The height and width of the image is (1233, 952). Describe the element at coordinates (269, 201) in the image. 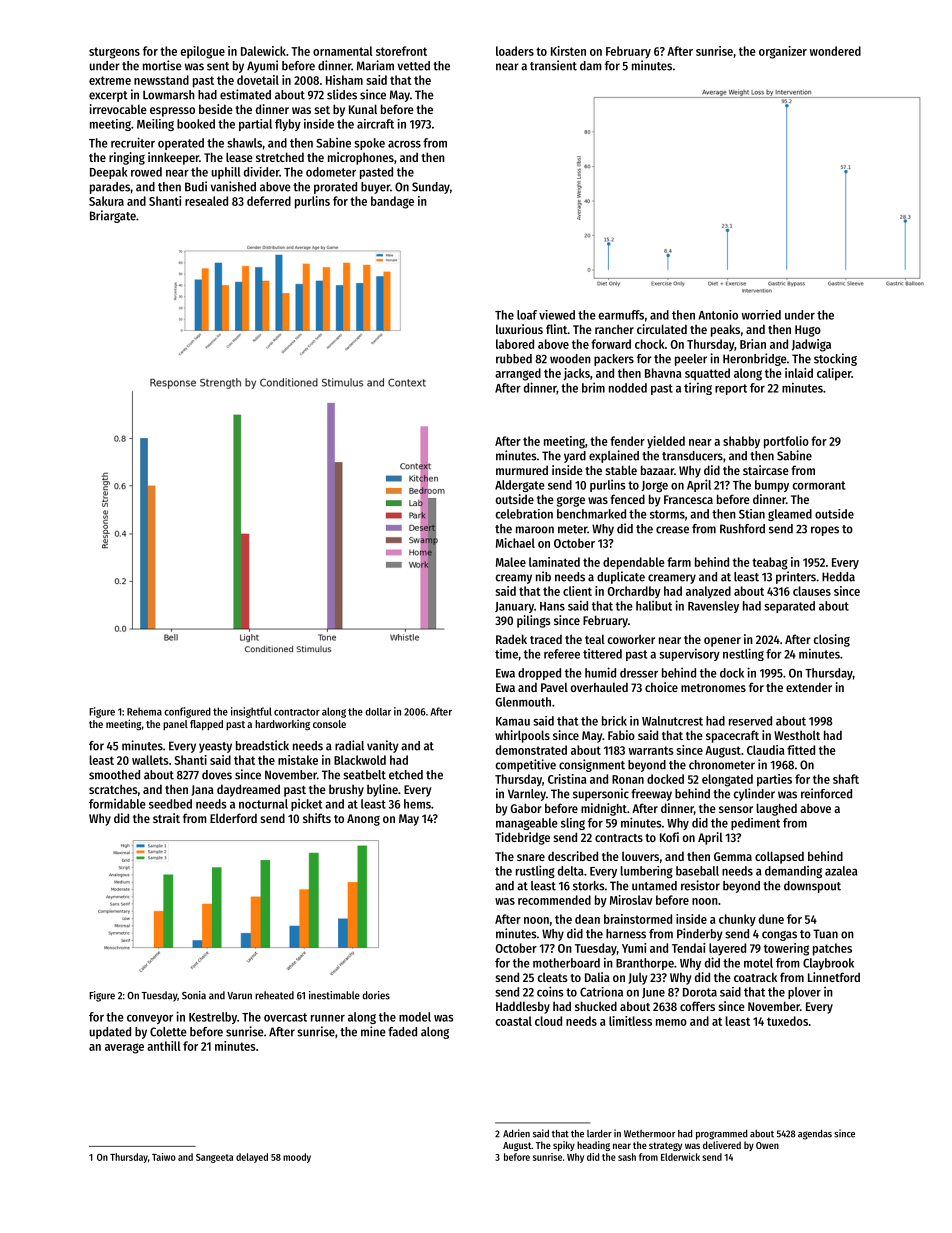

I see `deferred` at that location.
